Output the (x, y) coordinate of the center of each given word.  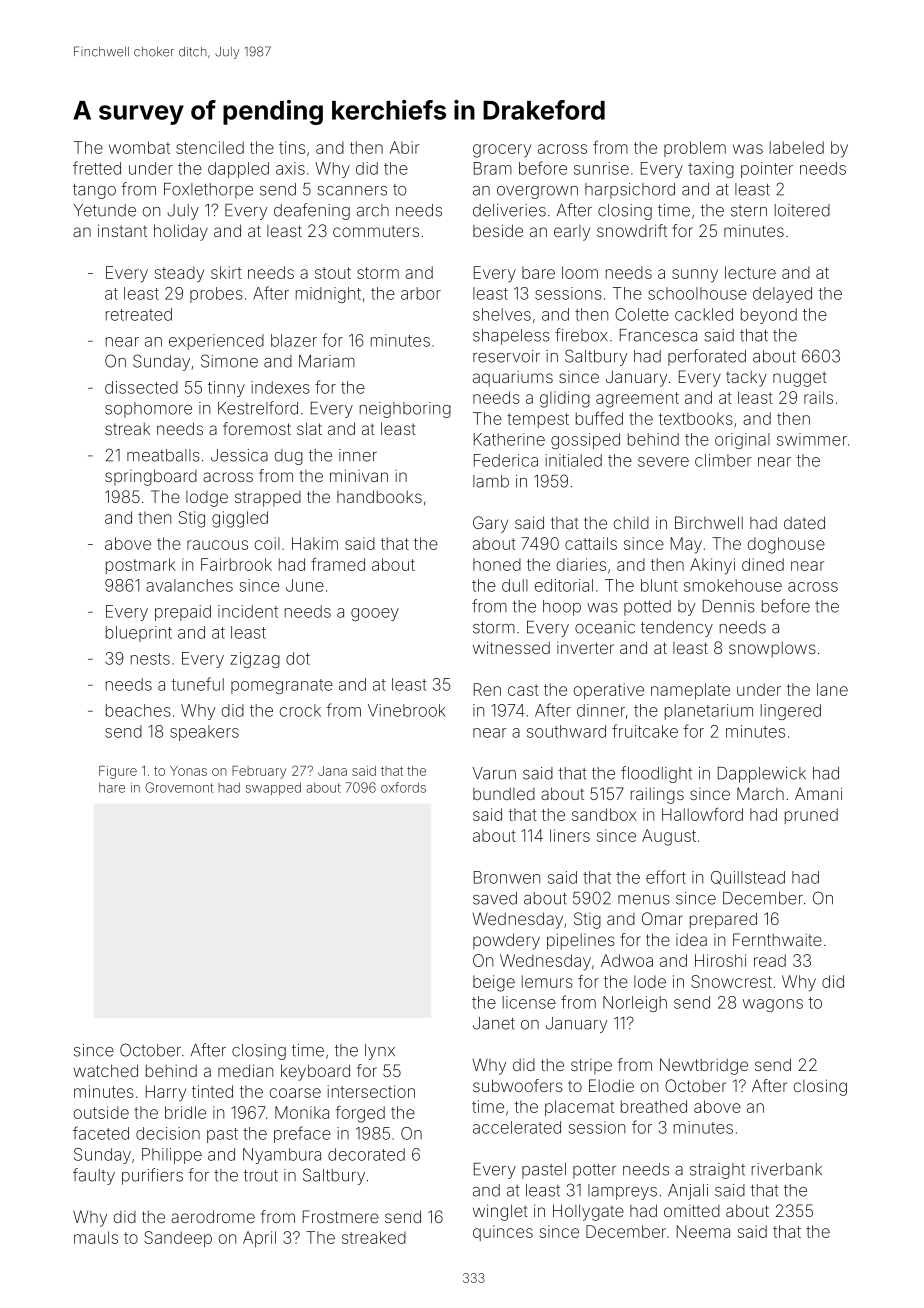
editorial (564, 585)
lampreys (622, 1192)
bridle (185, 1112)
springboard (151, 477)
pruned (811, 816)
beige (494, 983)
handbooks (379, 496)
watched (105, 1070)
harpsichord (630, 191)
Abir (404, 147)
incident (248, 611)
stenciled (210, 147)
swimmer (812, 439)
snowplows (772, 650)
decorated (366, 1154)
